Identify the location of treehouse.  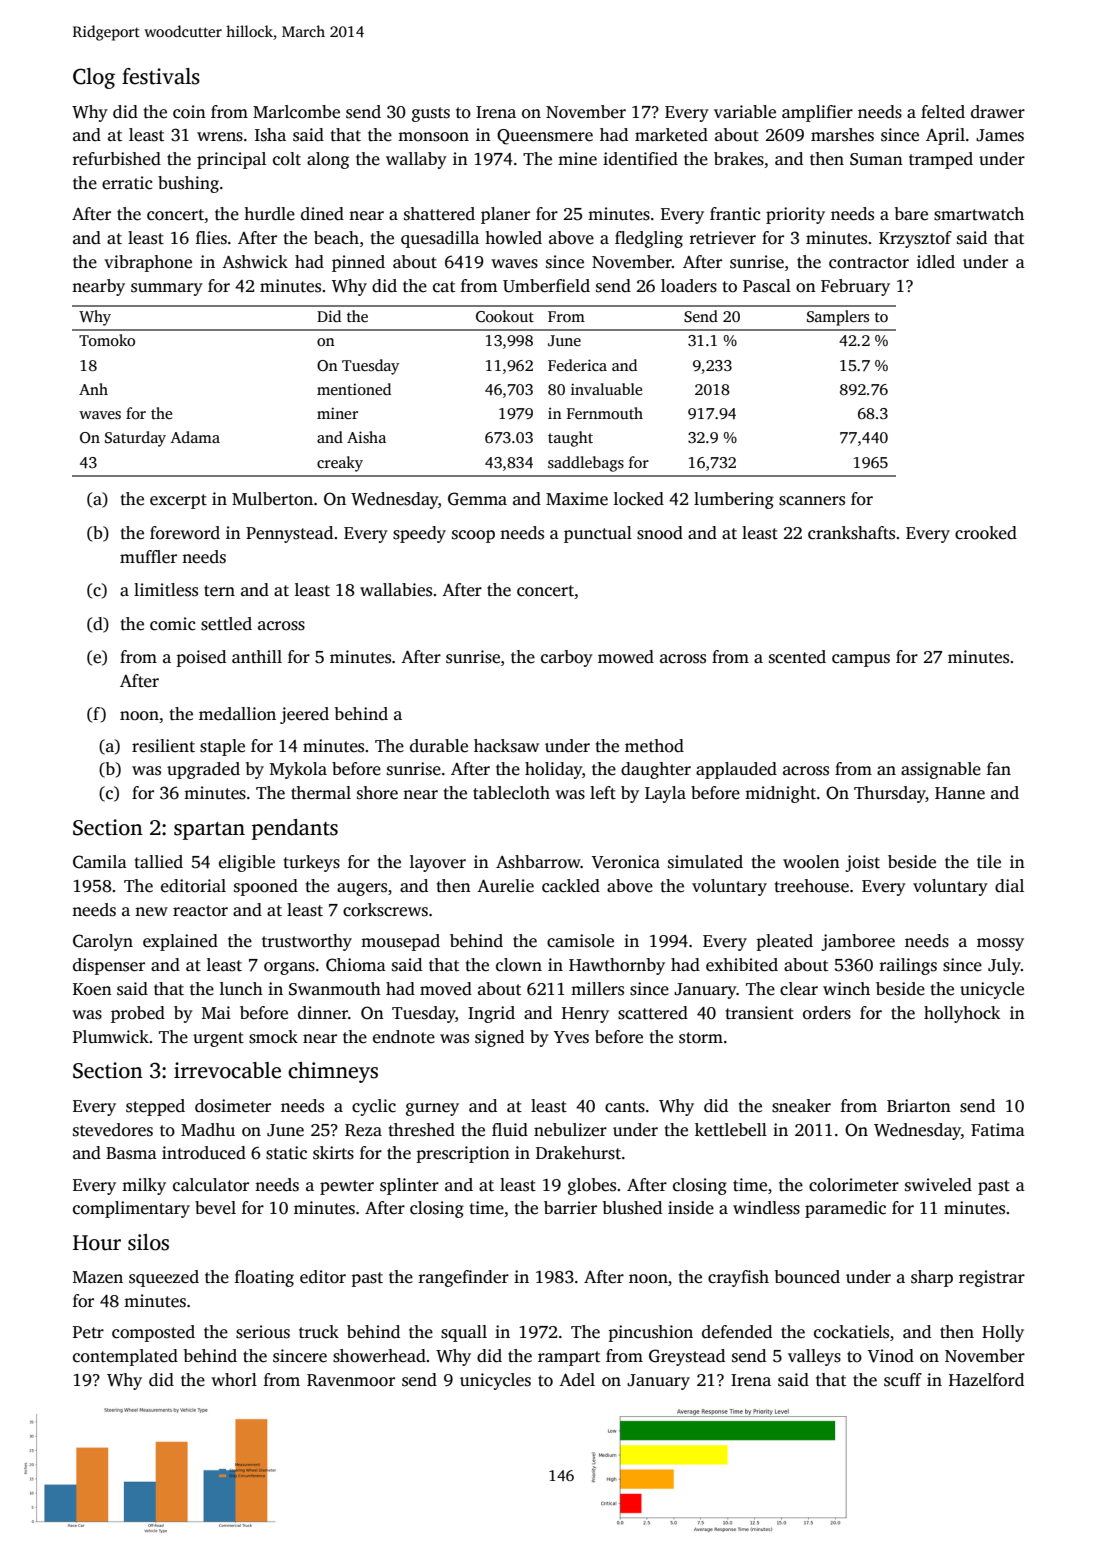
(812, 886).
